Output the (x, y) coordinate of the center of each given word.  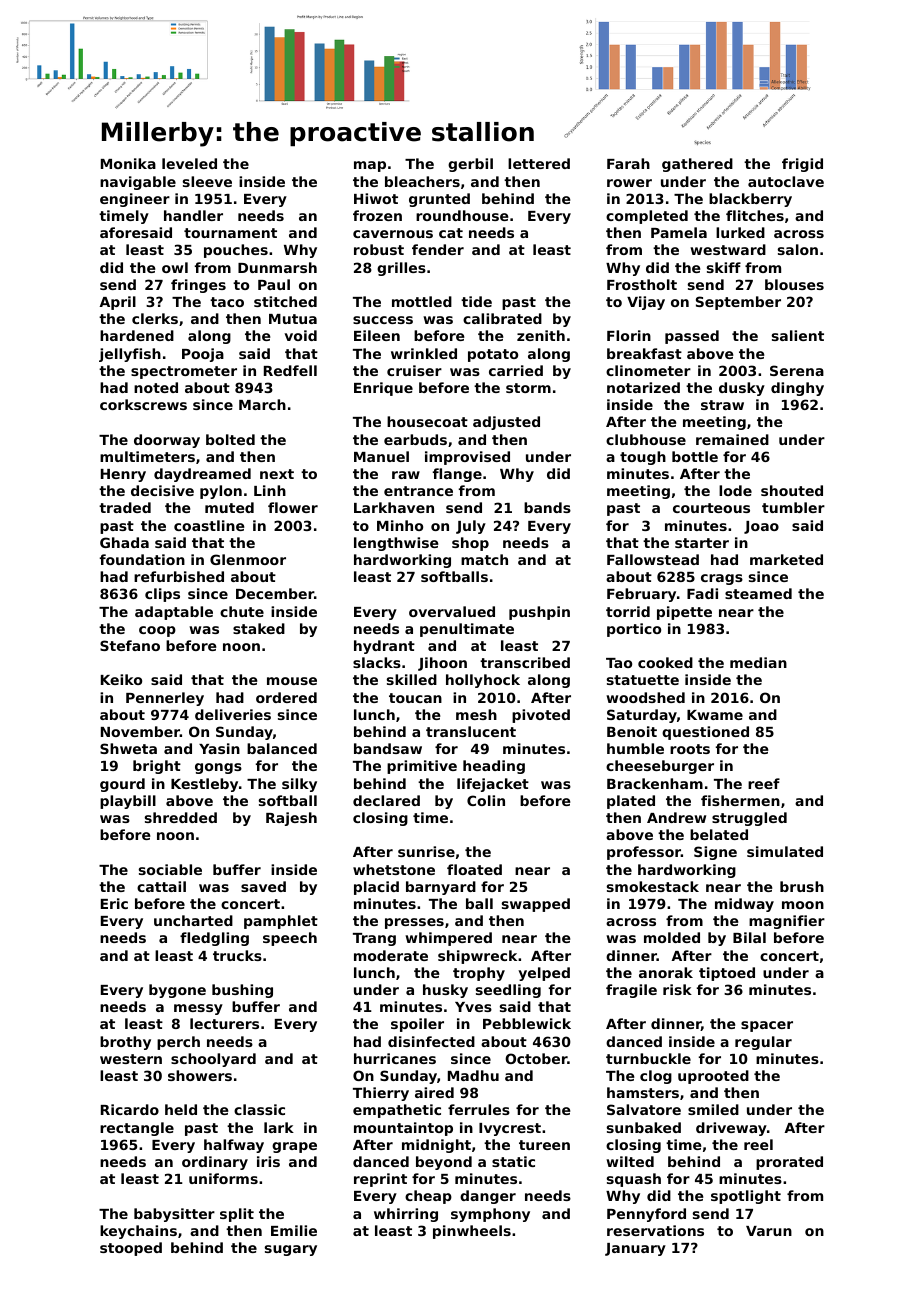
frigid (802, 165)
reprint (380, 1180)
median (758, 662)
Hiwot (376, 198)
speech (290, 939)
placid (376, 888)
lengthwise (396, 544)
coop (157, 631)
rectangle (137, 1129)
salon (798, 249)
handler (193, 215)
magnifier (787, 922)
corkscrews (143, 404)
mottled (422, 301)
